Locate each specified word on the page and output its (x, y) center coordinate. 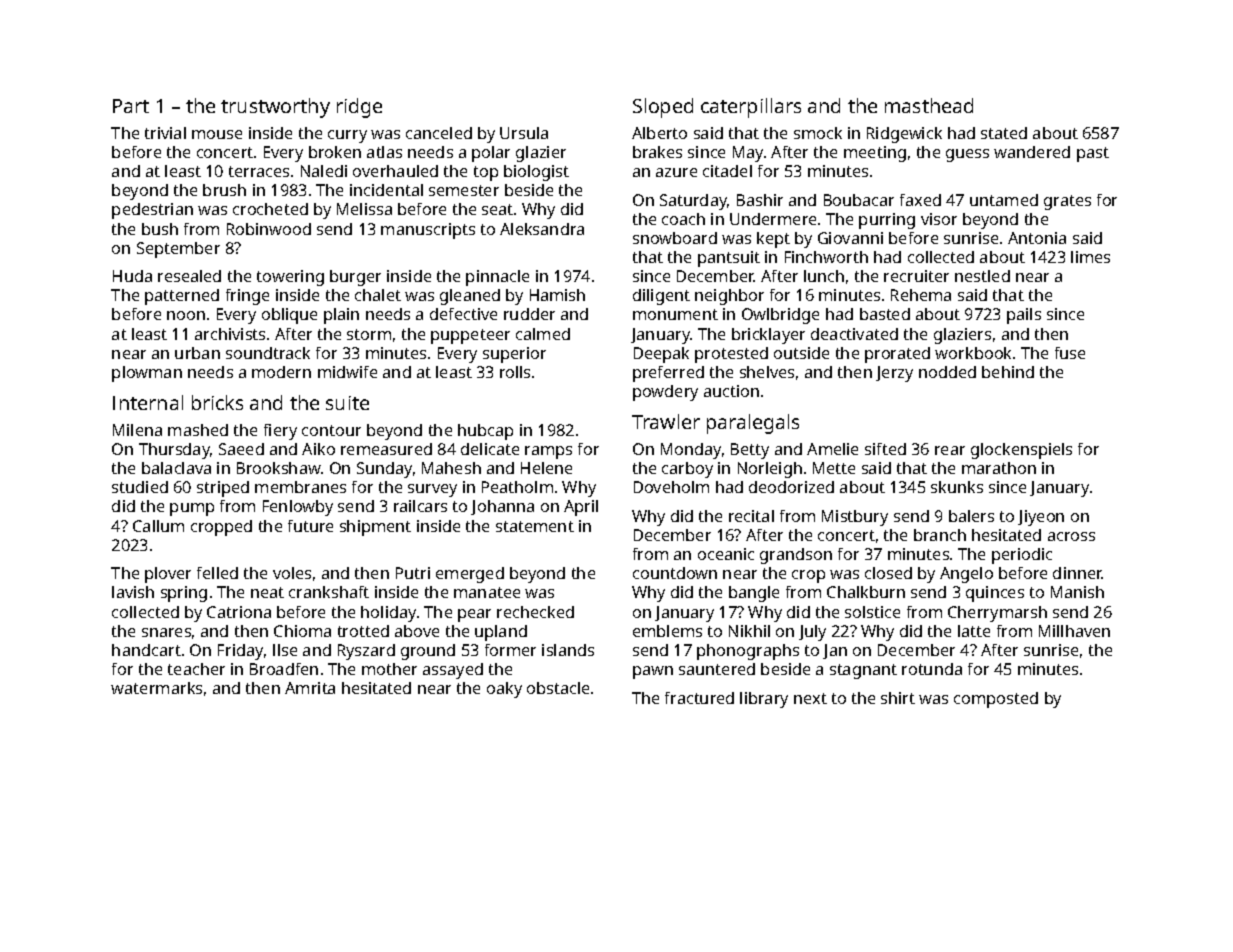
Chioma (302, 631)
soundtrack (268, 353)
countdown (675, 573)
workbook (973, 353)
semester (464, 190)
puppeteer (470, 336)
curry (347, 136)
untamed (1004, 200)
